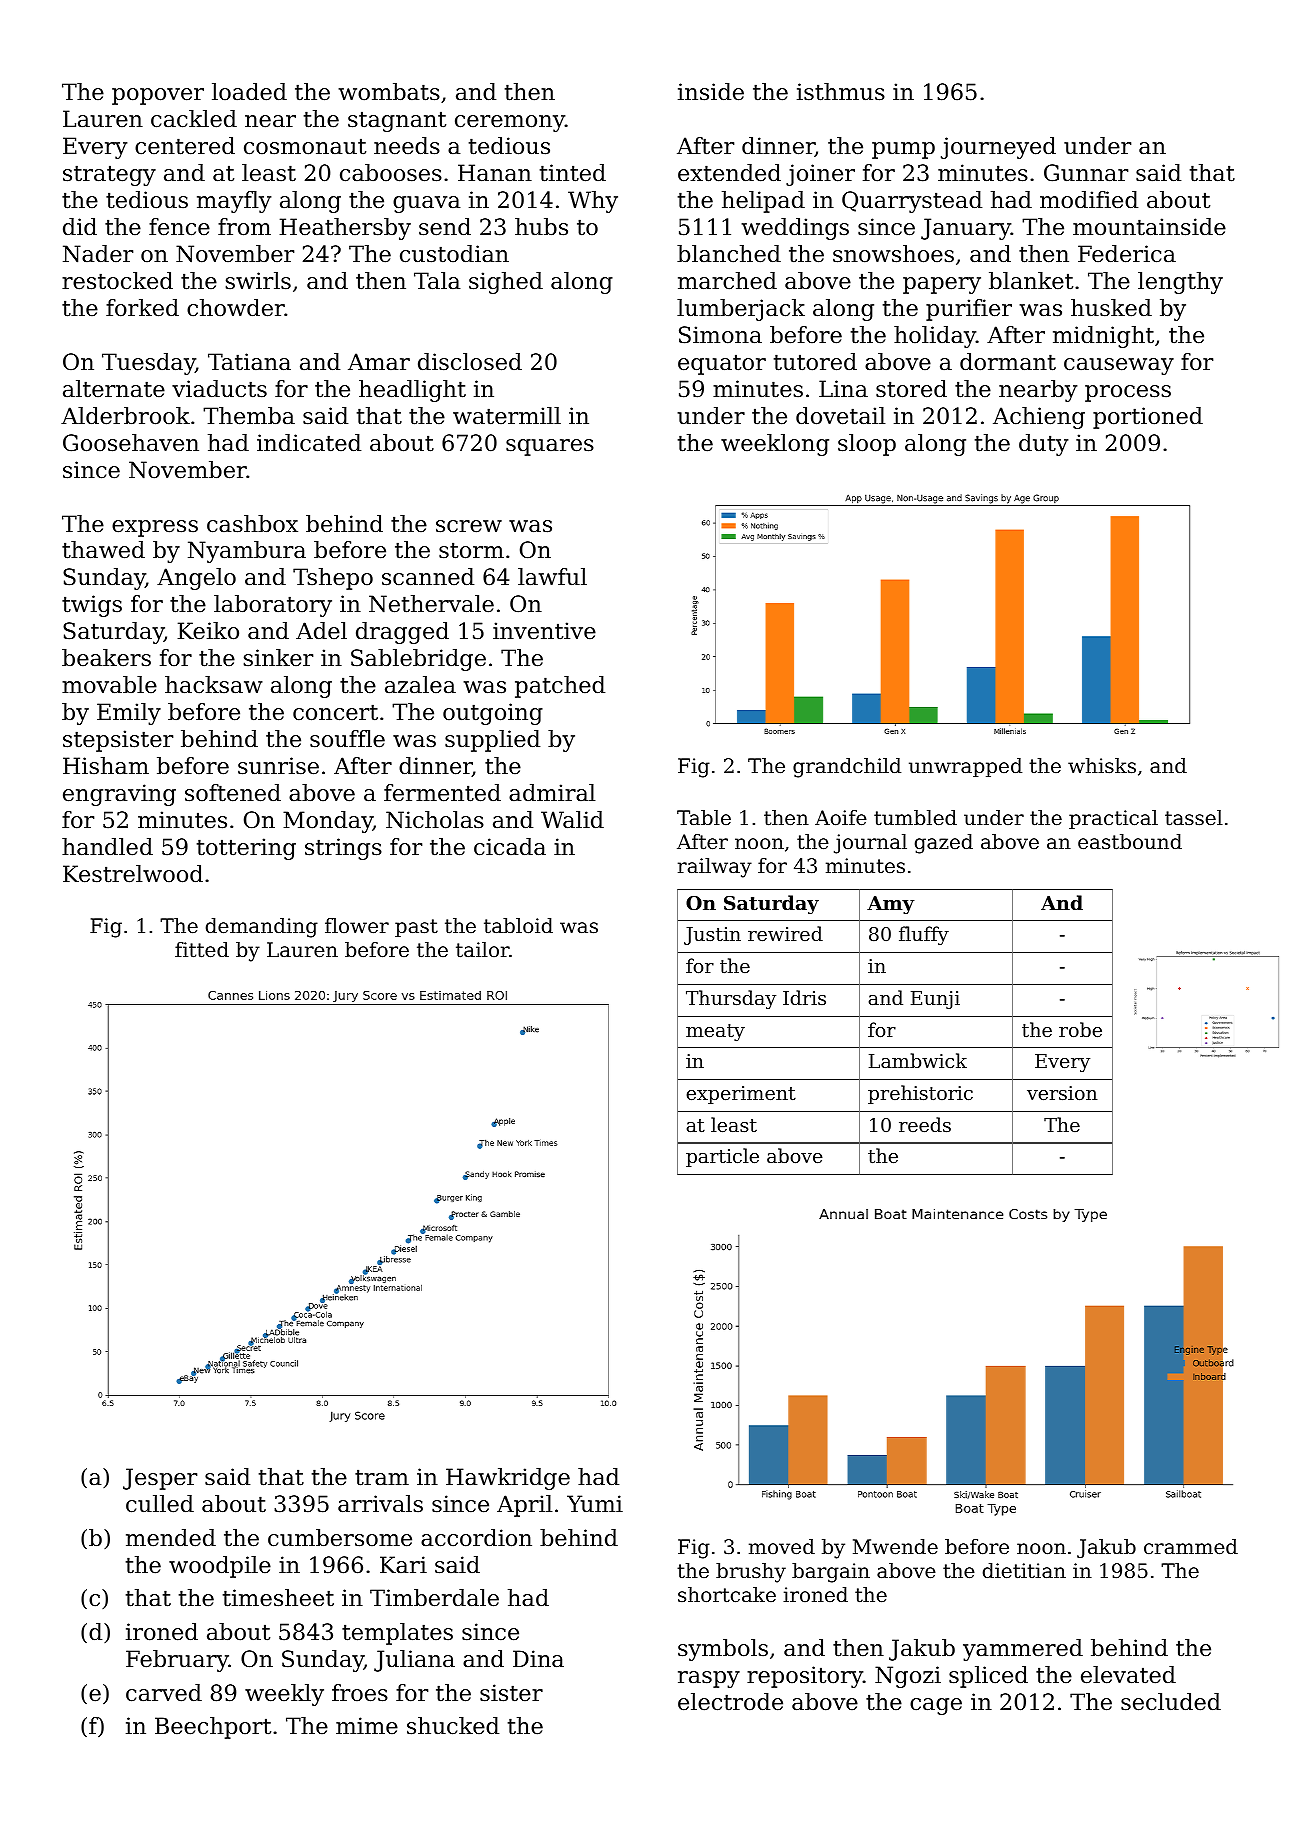 The image size is (1304, 1844). I want to click on eastbound, so click(1130, 842).
